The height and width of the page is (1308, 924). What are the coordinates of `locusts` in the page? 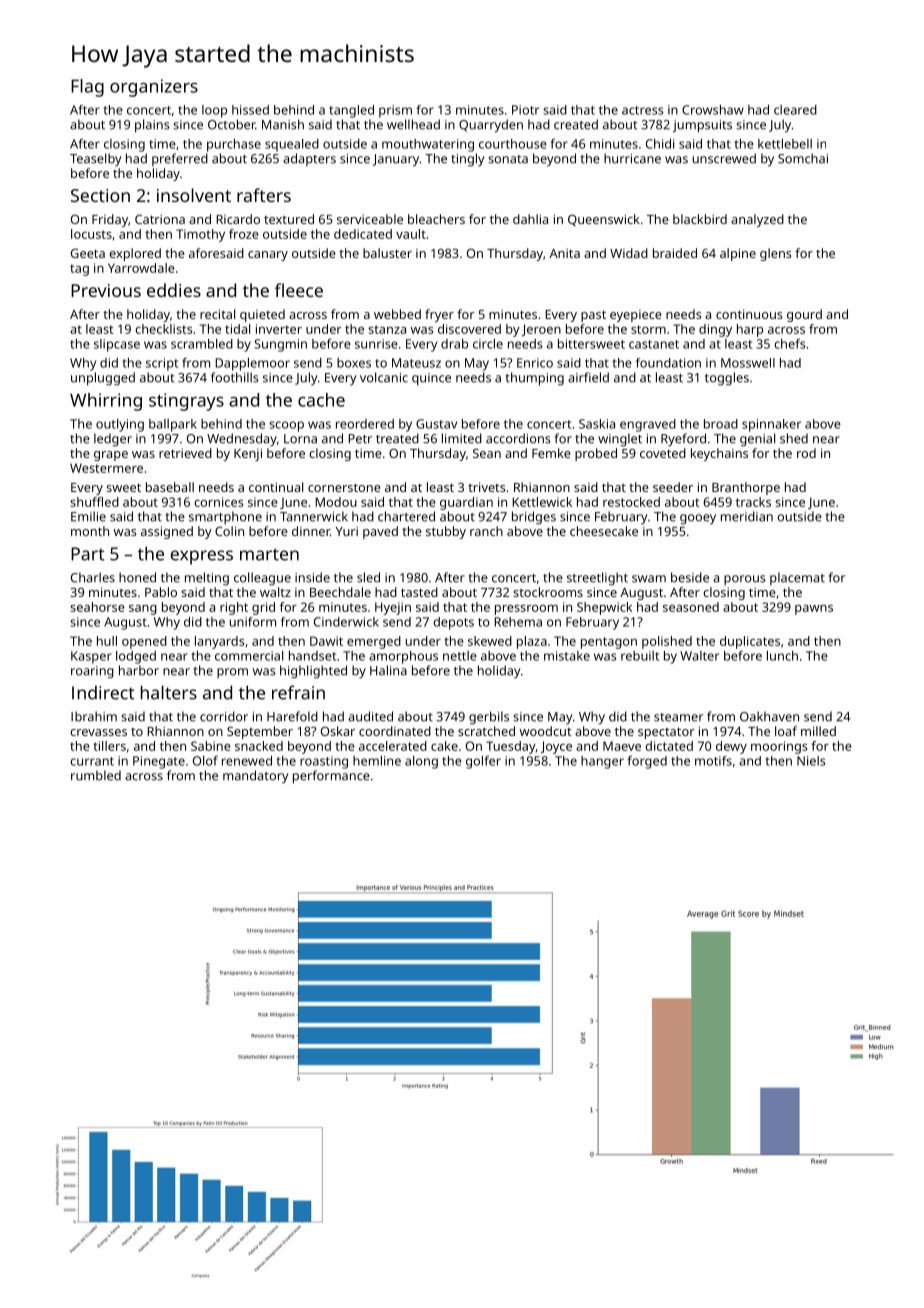 It's located at (91, 234).
